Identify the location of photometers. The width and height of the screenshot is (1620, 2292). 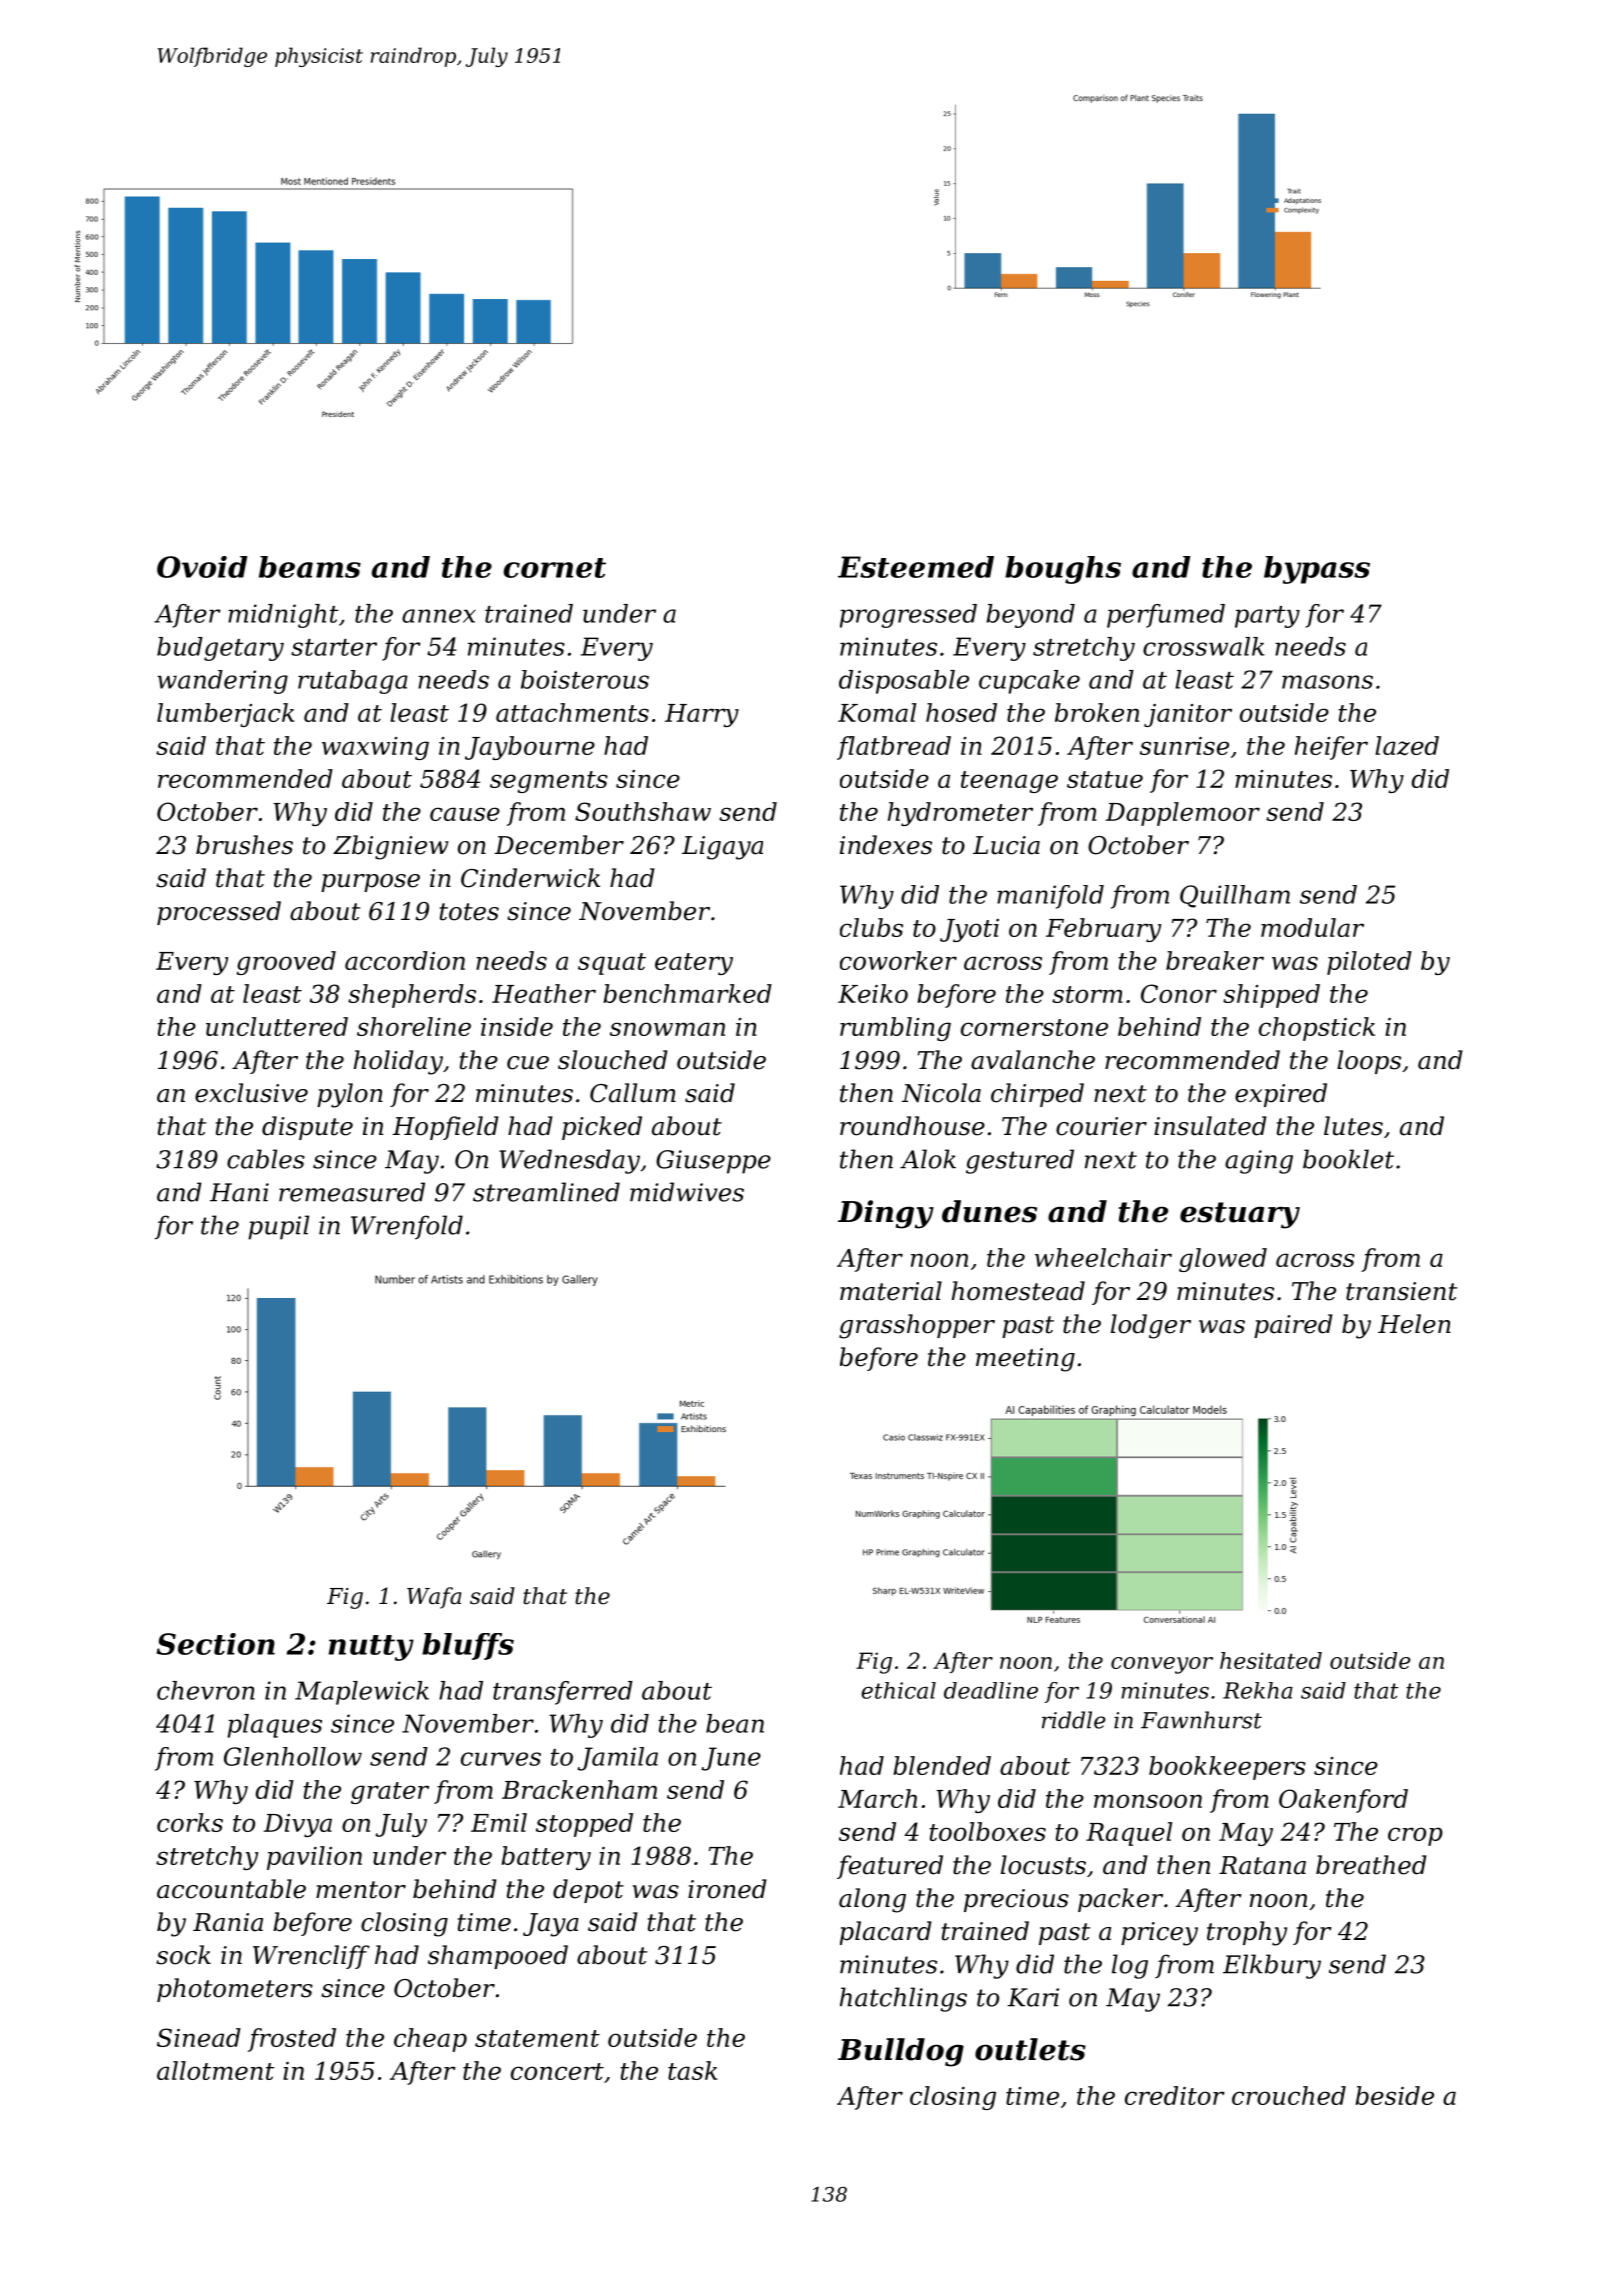
(235, 1990).
